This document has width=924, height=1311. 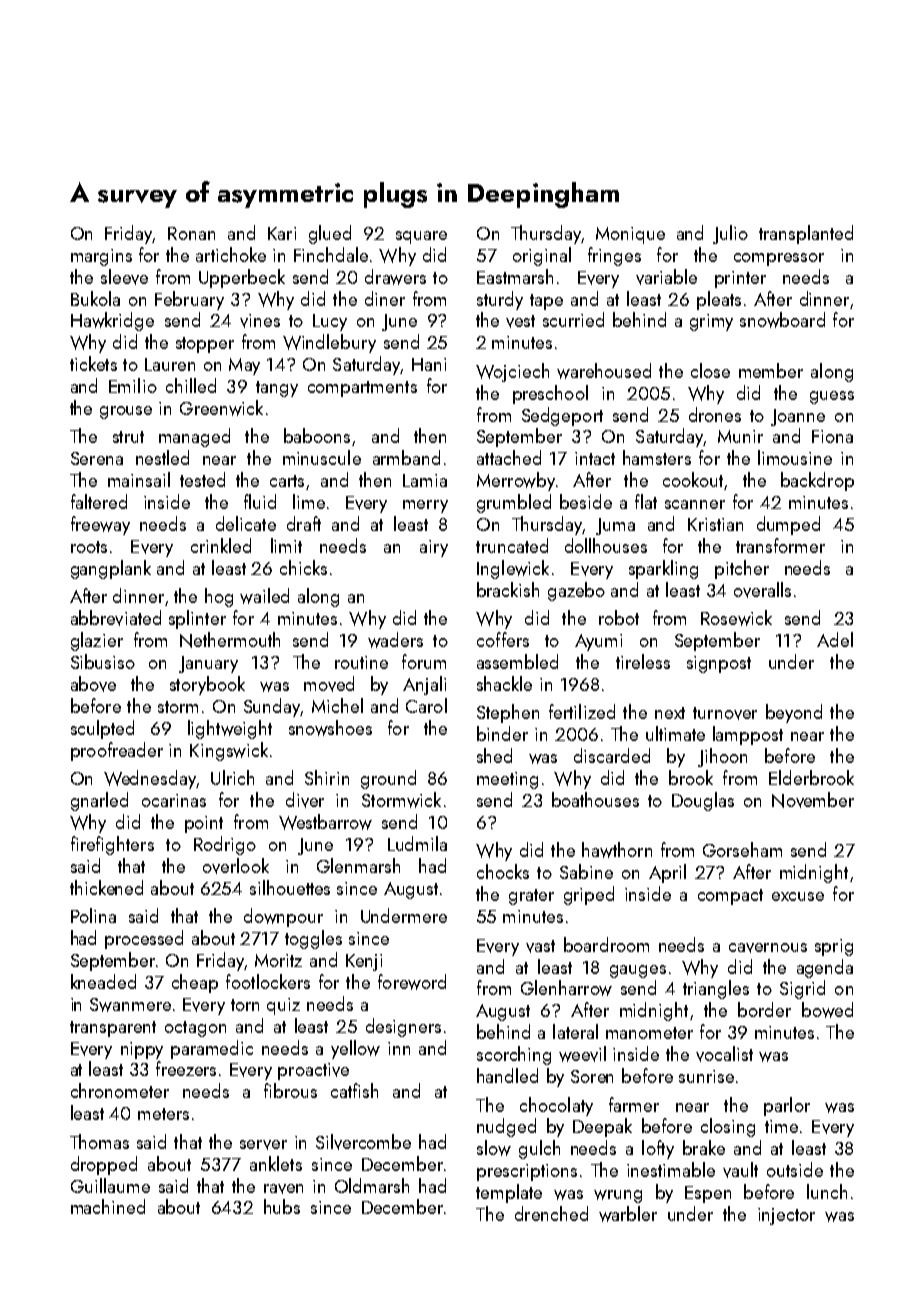 What do you see at coordinates (730, 234) in the document?
I see `Julio` at bounding box center [730, 234].
